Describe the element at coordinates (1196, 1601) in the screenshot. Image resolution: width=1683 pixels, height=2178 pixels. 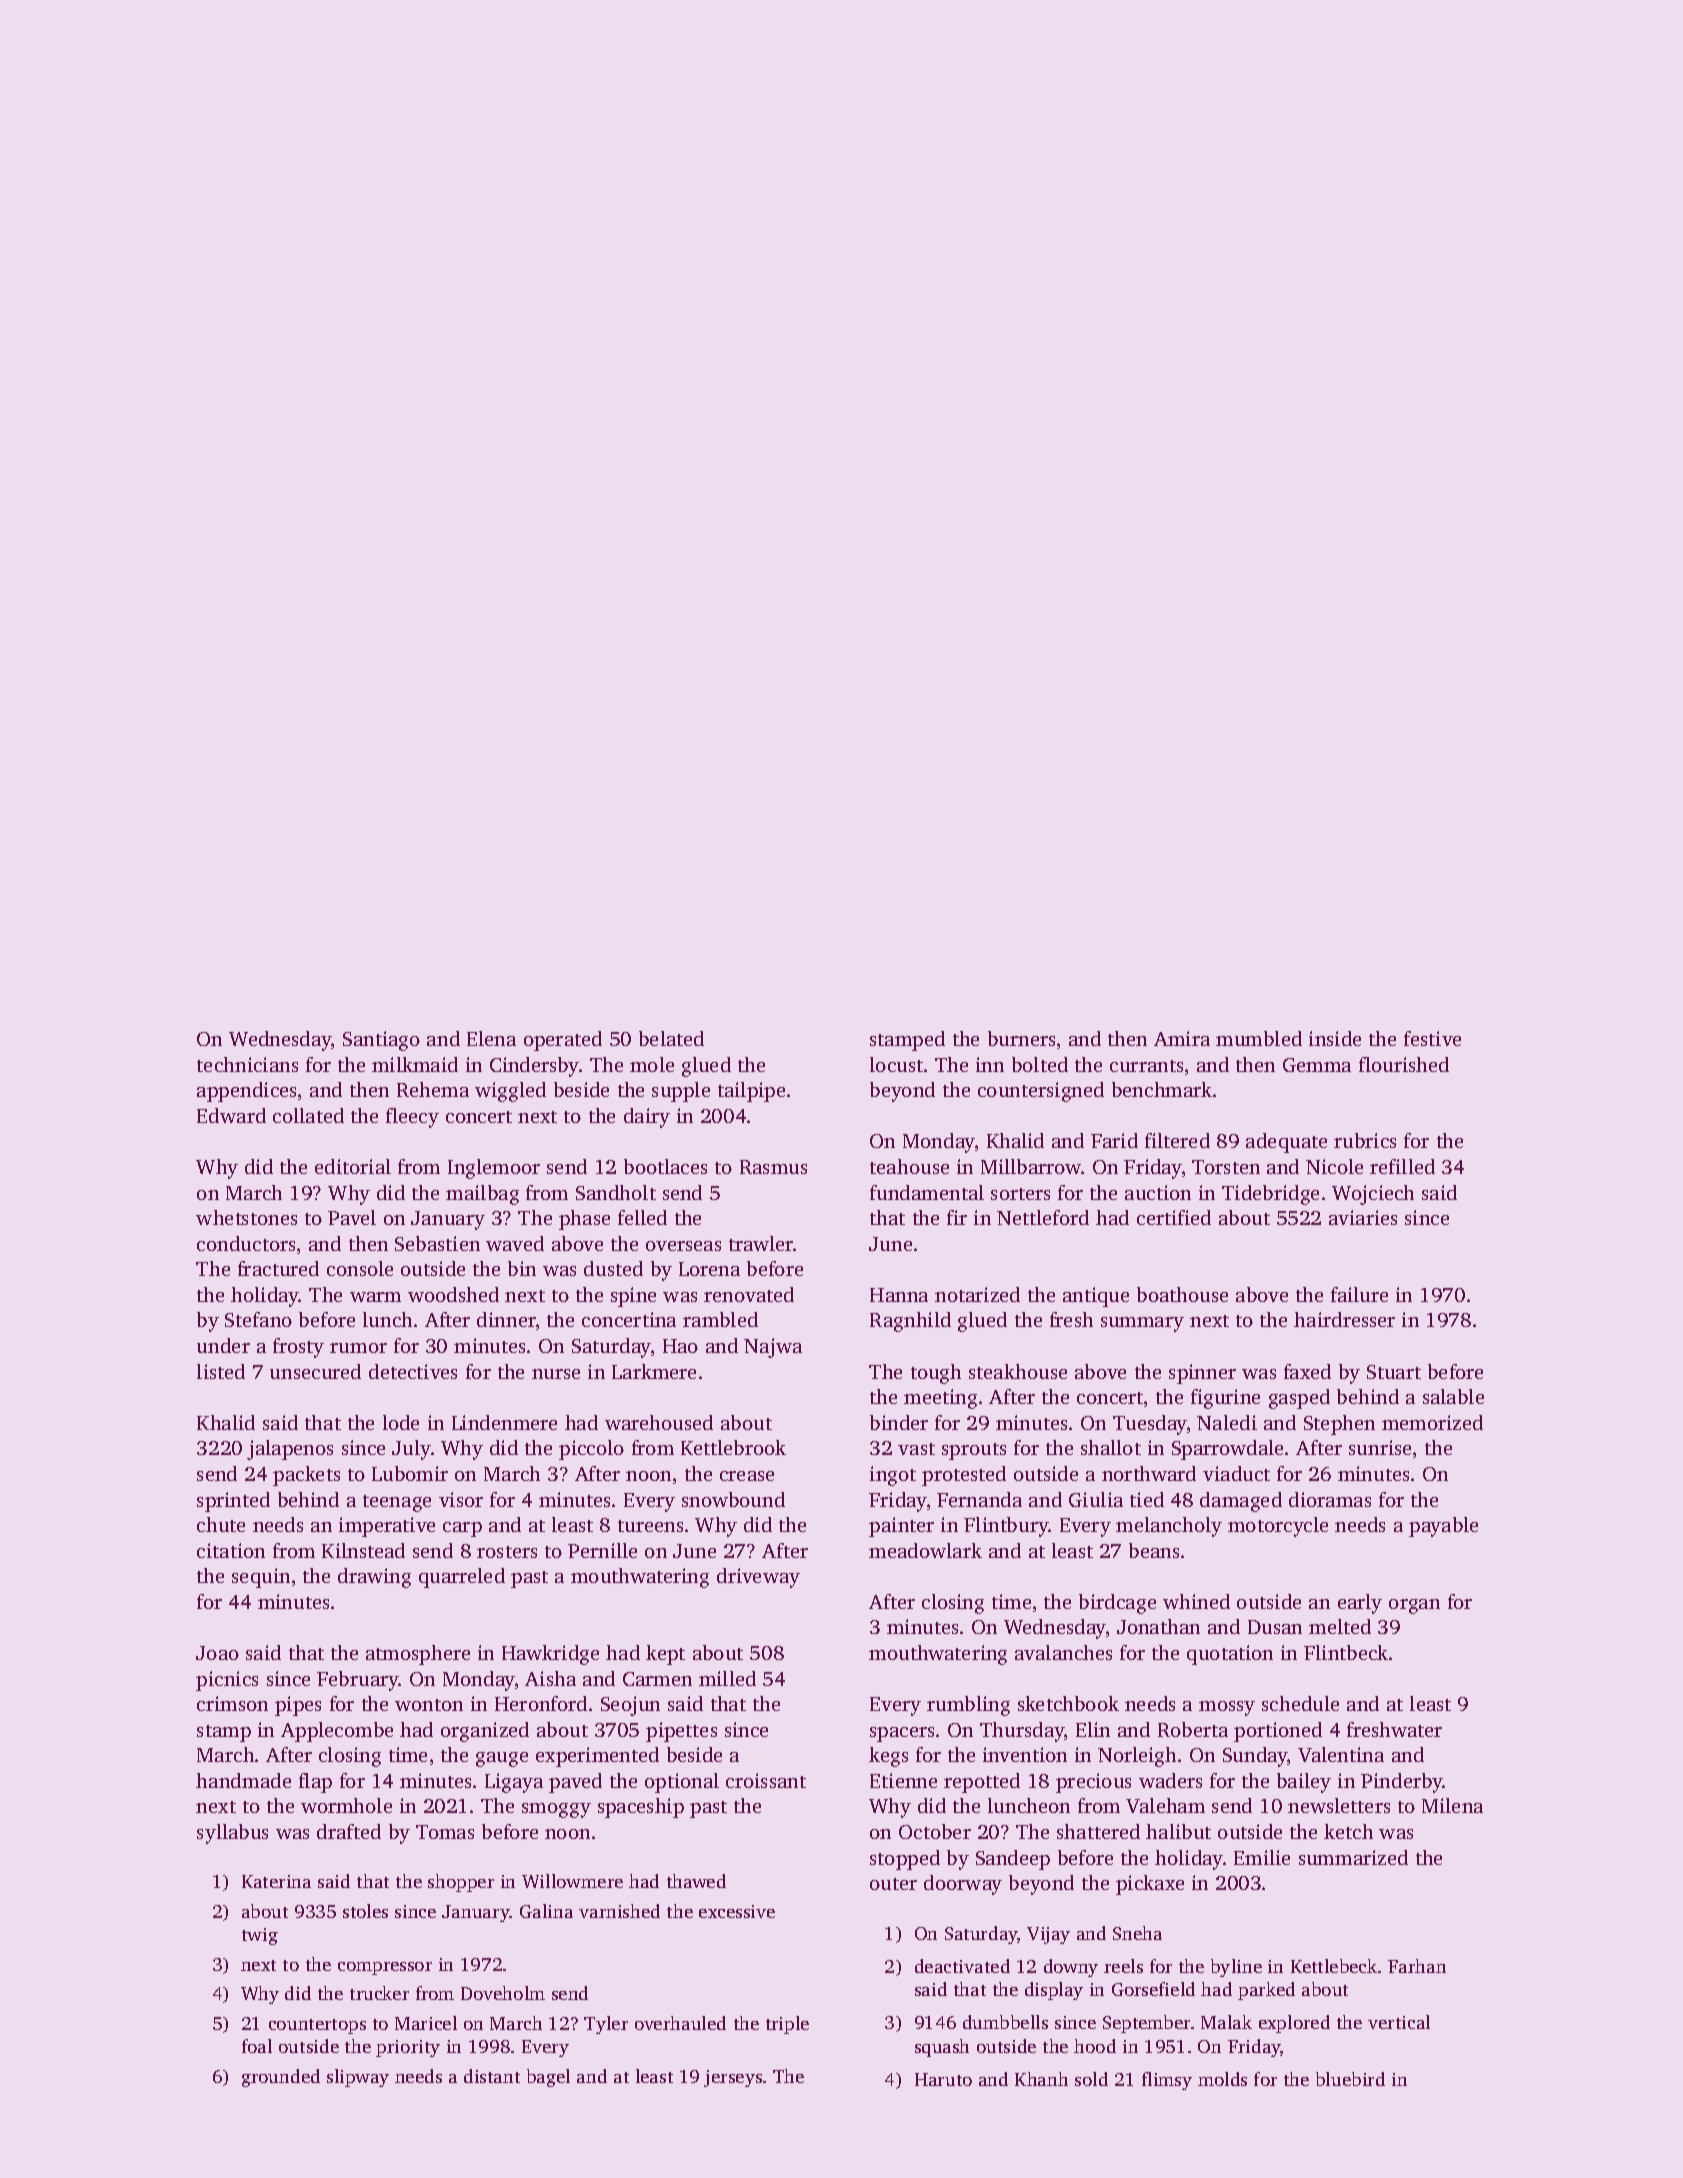
I see `whined` at that location.
